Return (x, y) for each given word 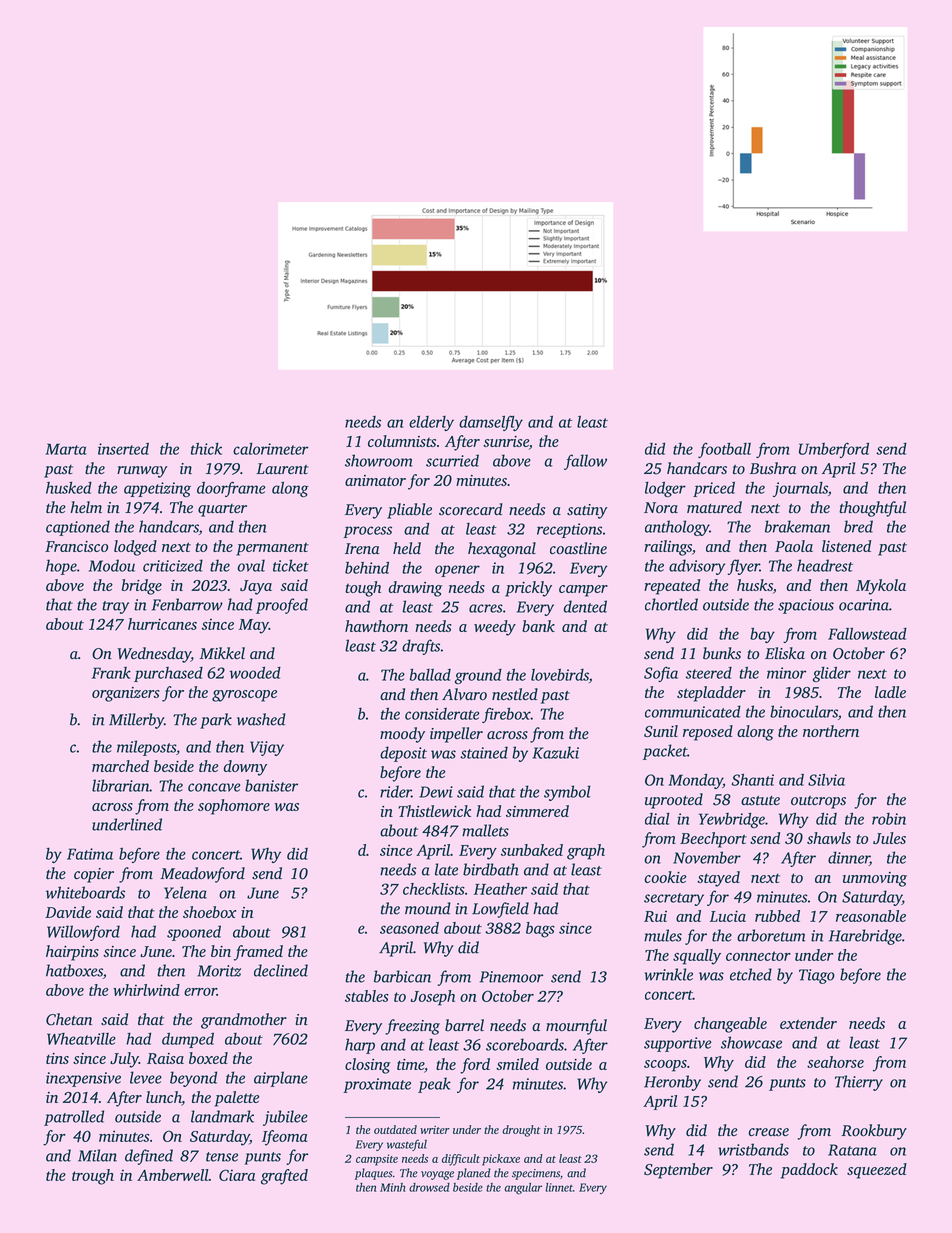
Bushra (773, 468)
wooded (255, 672)
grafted (284, 1177)
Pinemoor (511, 977)
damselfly (491, 423)
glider (832, 674)
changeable (730, 1025)
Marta (66, 449)
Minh (392, 1187)
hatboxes (74, 970)
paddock (809, 1171)
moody (402, 735)
